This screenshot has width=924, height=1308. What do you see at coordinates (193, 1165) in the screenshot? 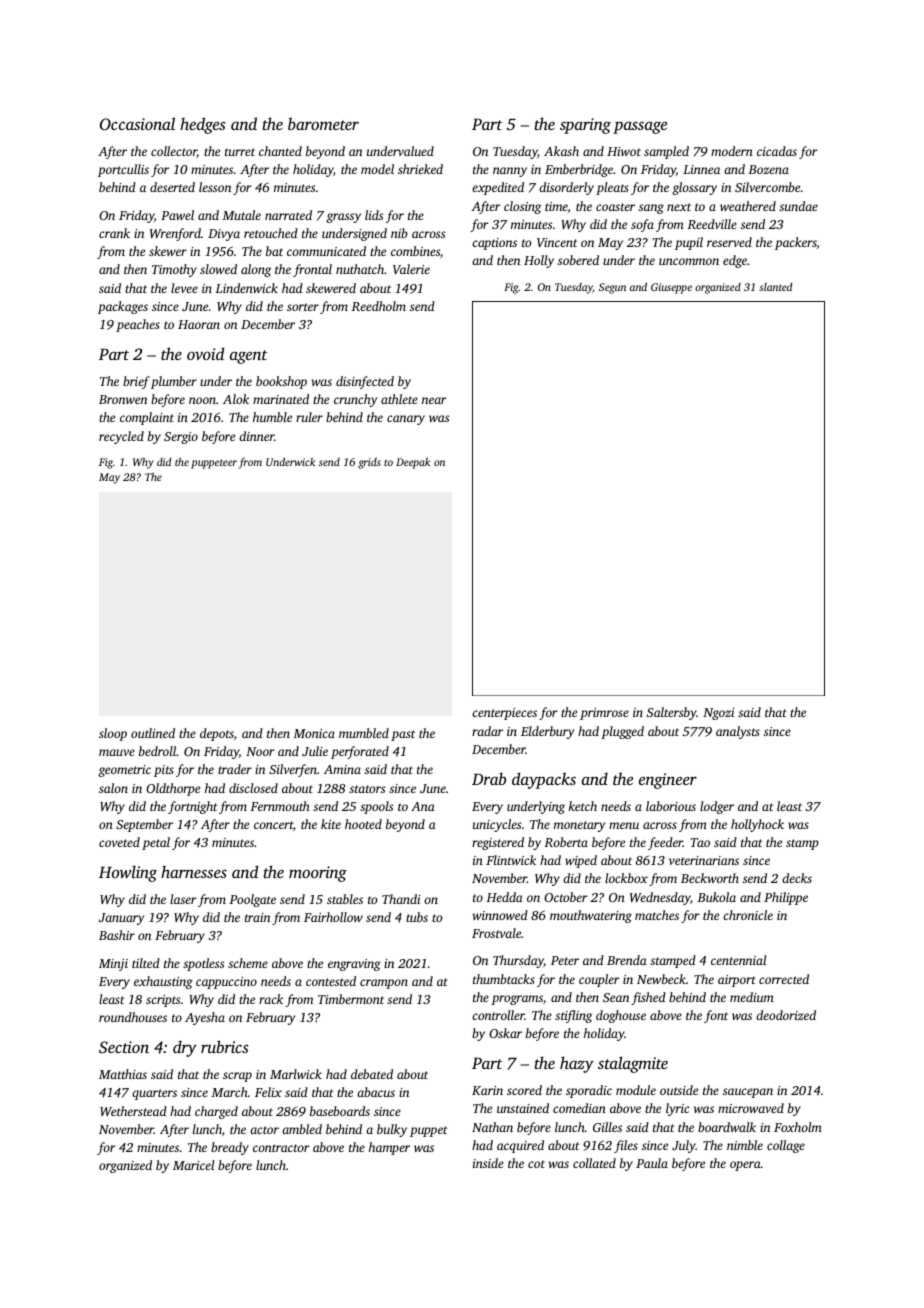
I see `Maricel` at bounding box center [193, 1165].
